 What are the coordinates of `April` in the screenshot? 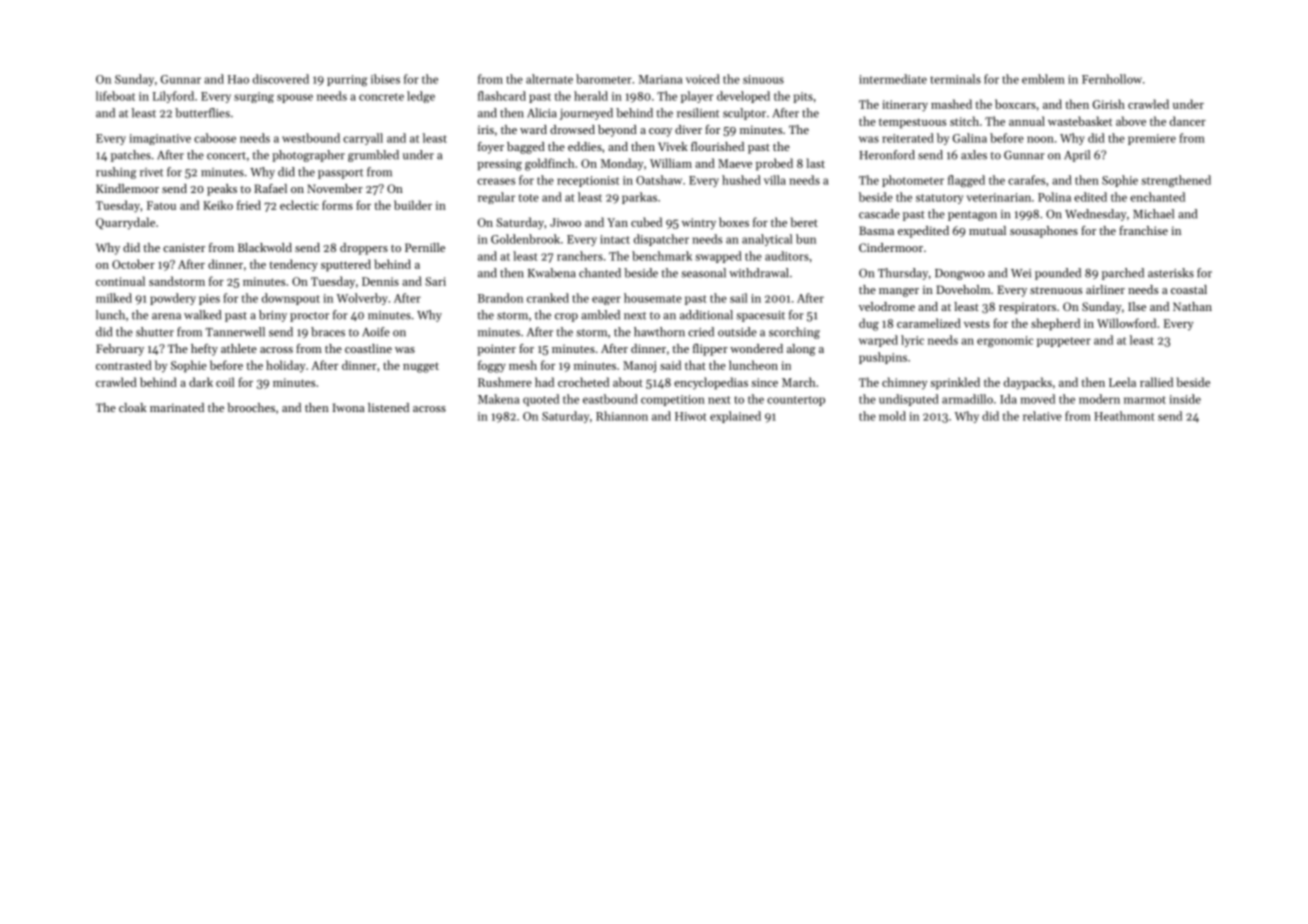 It's located at (1077, 156).
